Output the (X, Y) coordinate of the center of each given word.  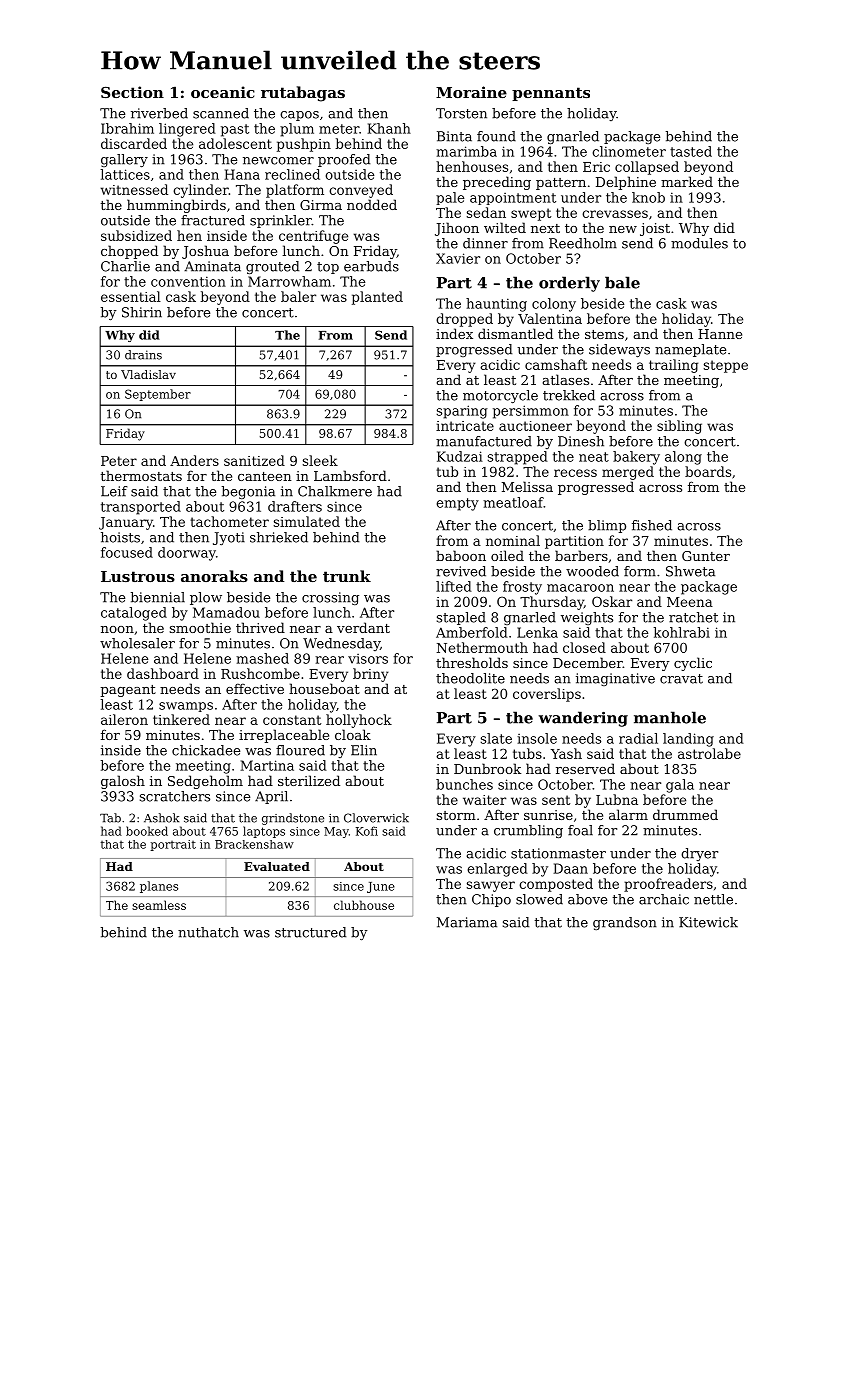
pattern (561, 184)
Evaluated (277, 866)
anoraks (214, 576)
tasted (691, 151)
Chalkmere (335, 491)
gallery (124, 160)
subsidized (136, 235)
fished (652, 525)
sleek (320, 460)
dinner (485, 243)
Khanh (389, 128)
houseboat (324, 688)
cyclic (693, 664)
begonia (248, 492)
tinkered (181, 719)
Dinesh (581, 441)
